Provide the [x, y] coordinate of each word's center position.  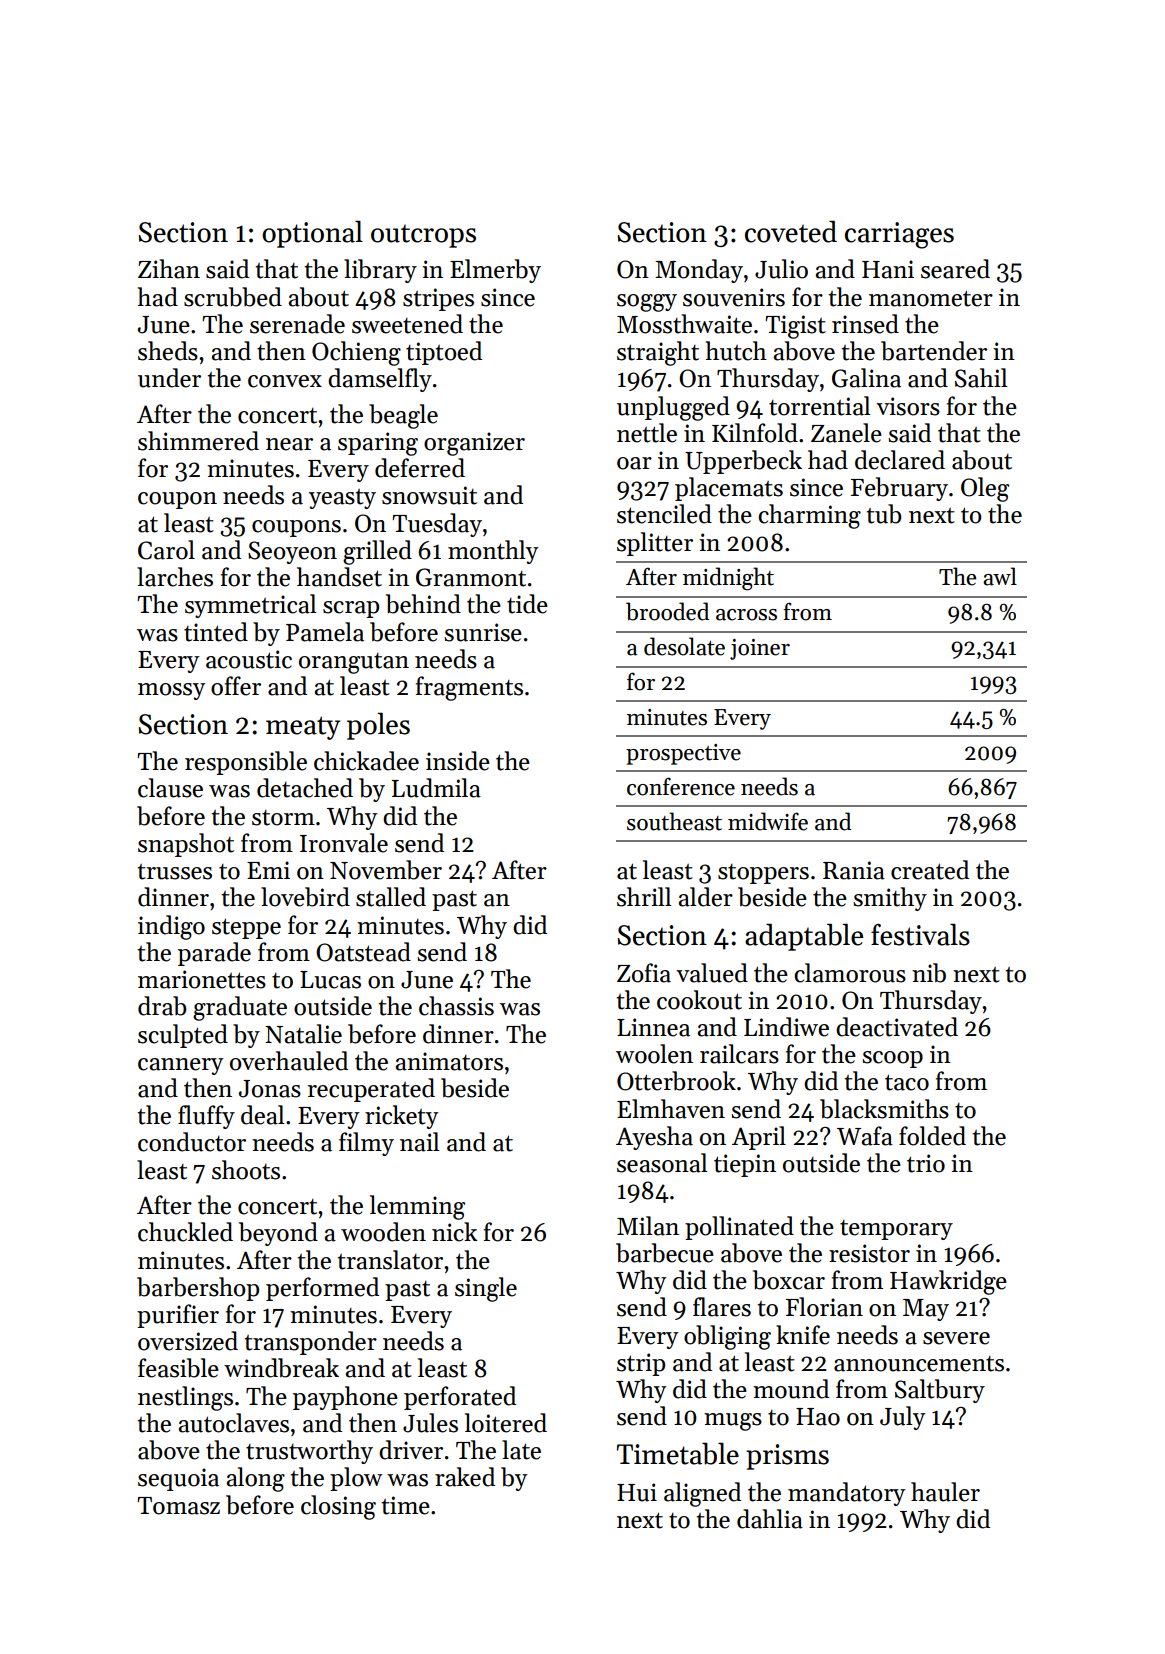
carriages [899, 235]
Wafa [865, 1136]
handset [339, 577]
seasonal [662, 1163]
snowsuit [429, 495]
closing [338, 1507]
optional [312, 234]
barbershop [198, 1289]
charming [809, 516]
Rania [854, 870]
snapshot [186, 845]
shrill [644, 897]
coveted [791, 232]
